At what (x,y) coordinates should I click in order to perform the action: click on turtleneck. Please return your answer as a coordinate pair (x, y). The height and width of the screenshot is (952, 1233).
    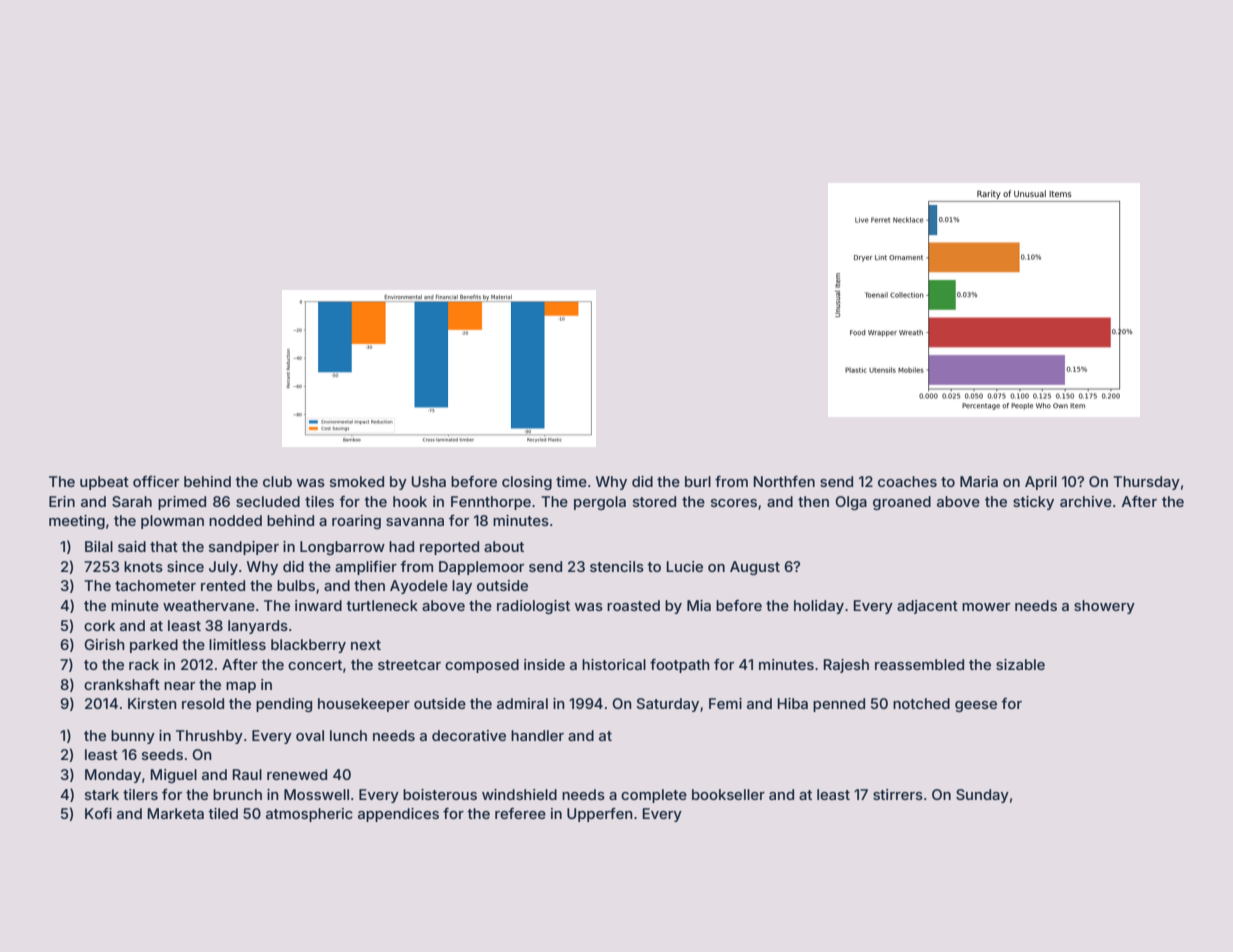
    Looking at the image, I should click on (382, 605).
